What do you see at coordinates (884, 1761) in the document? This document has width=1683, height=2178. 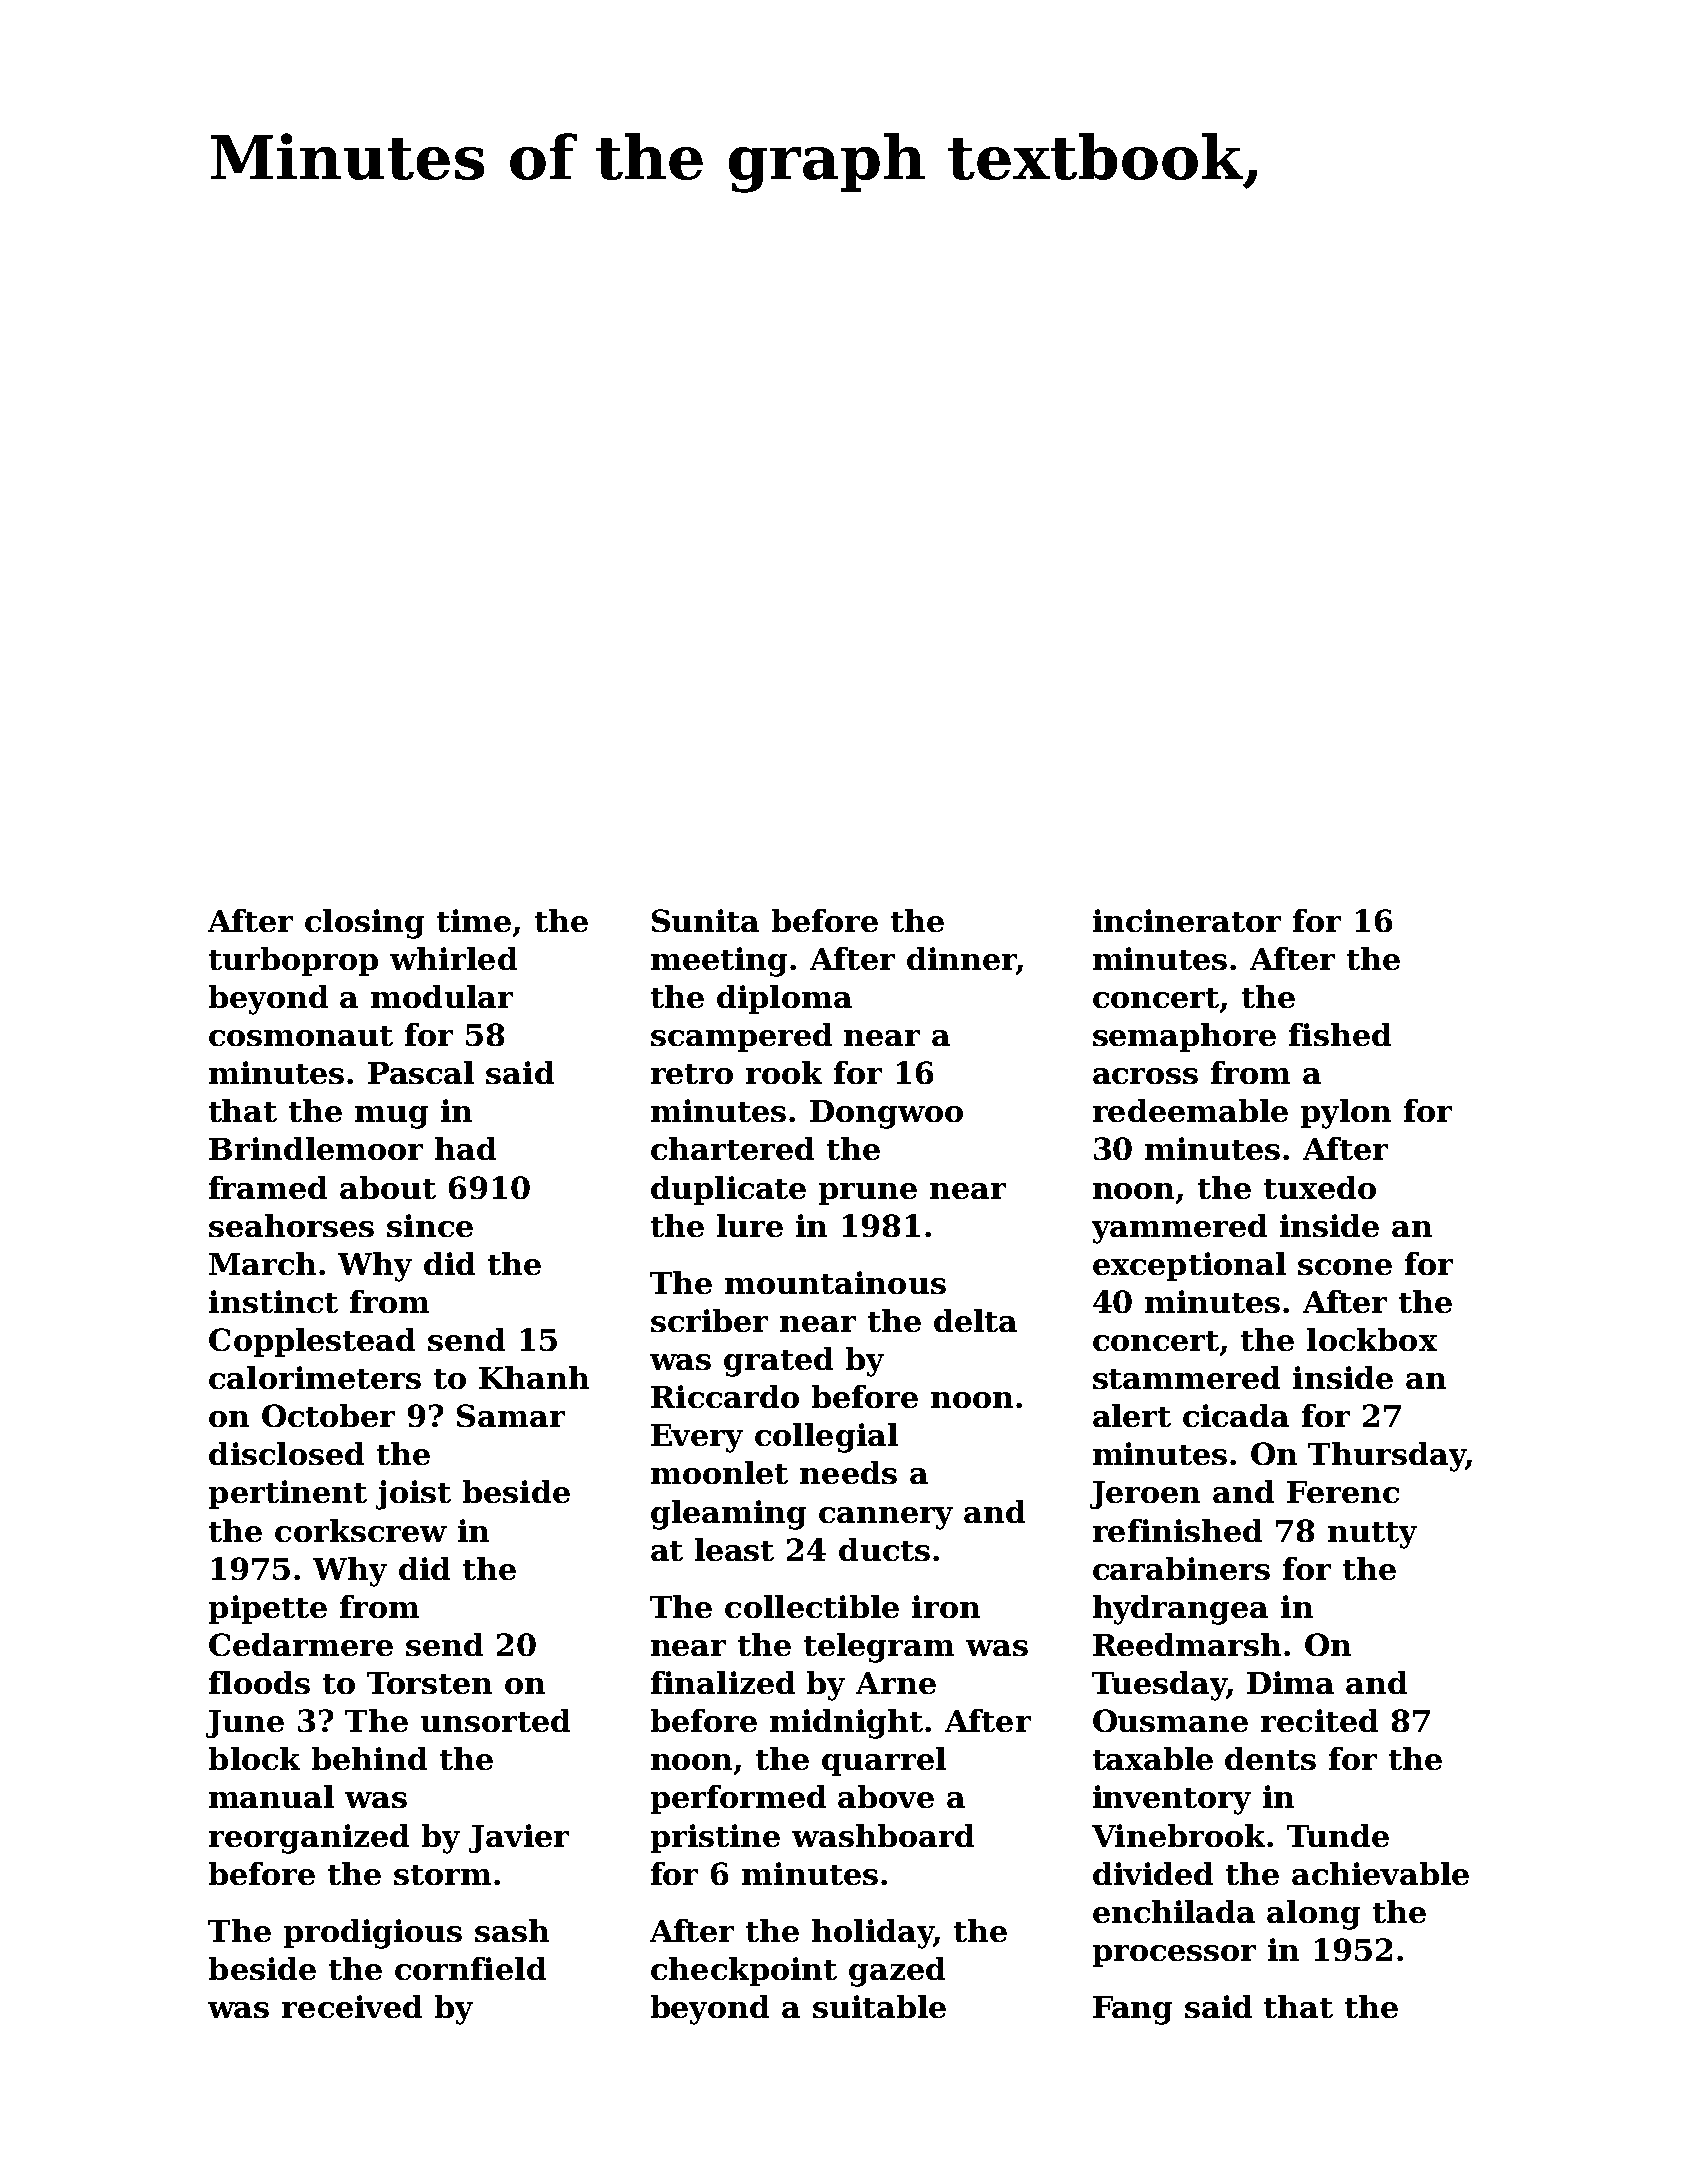 I see `quarrel` at bounding box center [884, 1761].
